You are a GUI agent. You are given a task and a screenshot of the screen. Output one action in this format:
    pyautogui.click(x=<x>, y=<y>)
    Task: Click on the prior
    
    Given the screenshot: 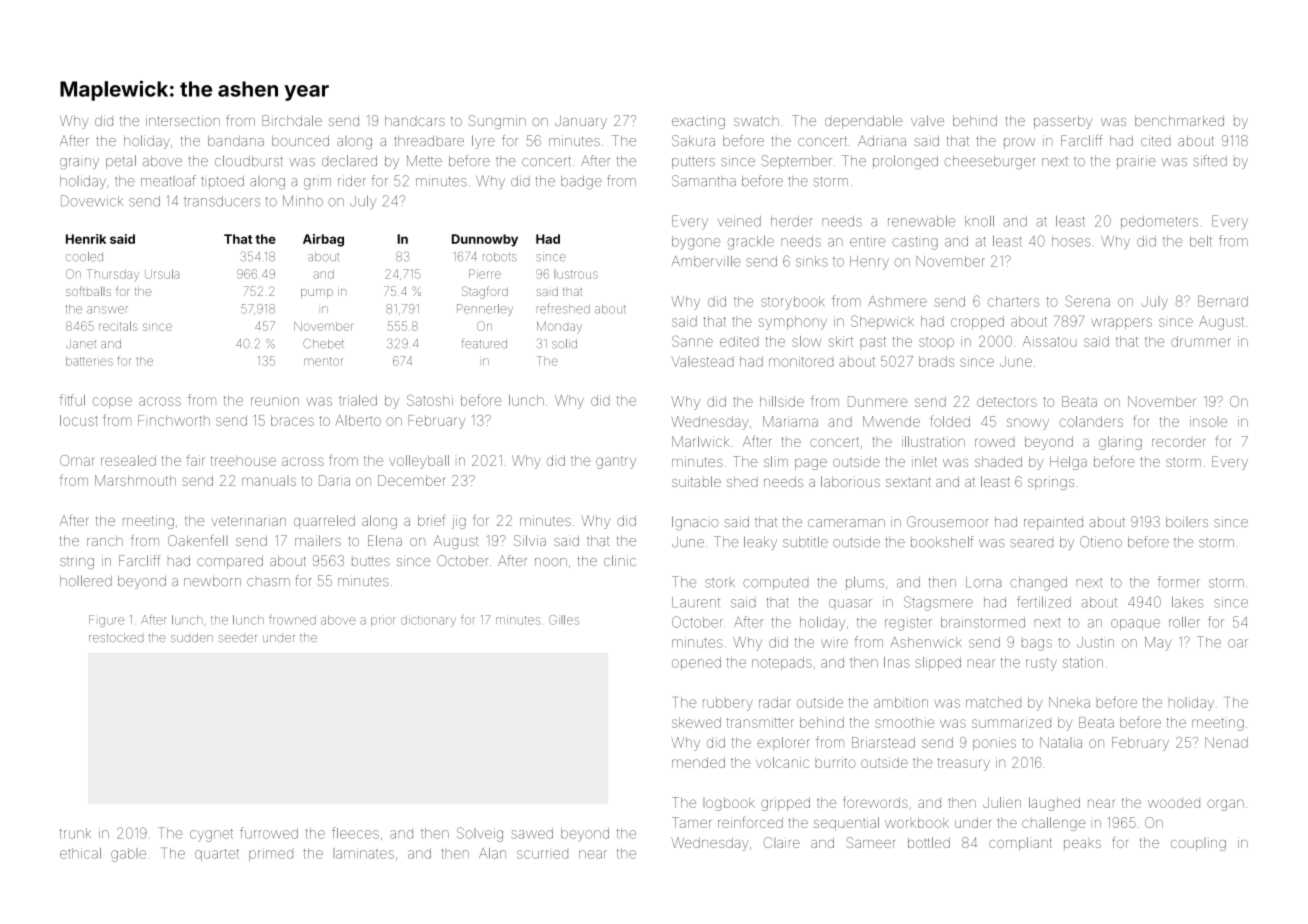 What is the action you would take?
    pyautogui.click(x=383, y=621)
